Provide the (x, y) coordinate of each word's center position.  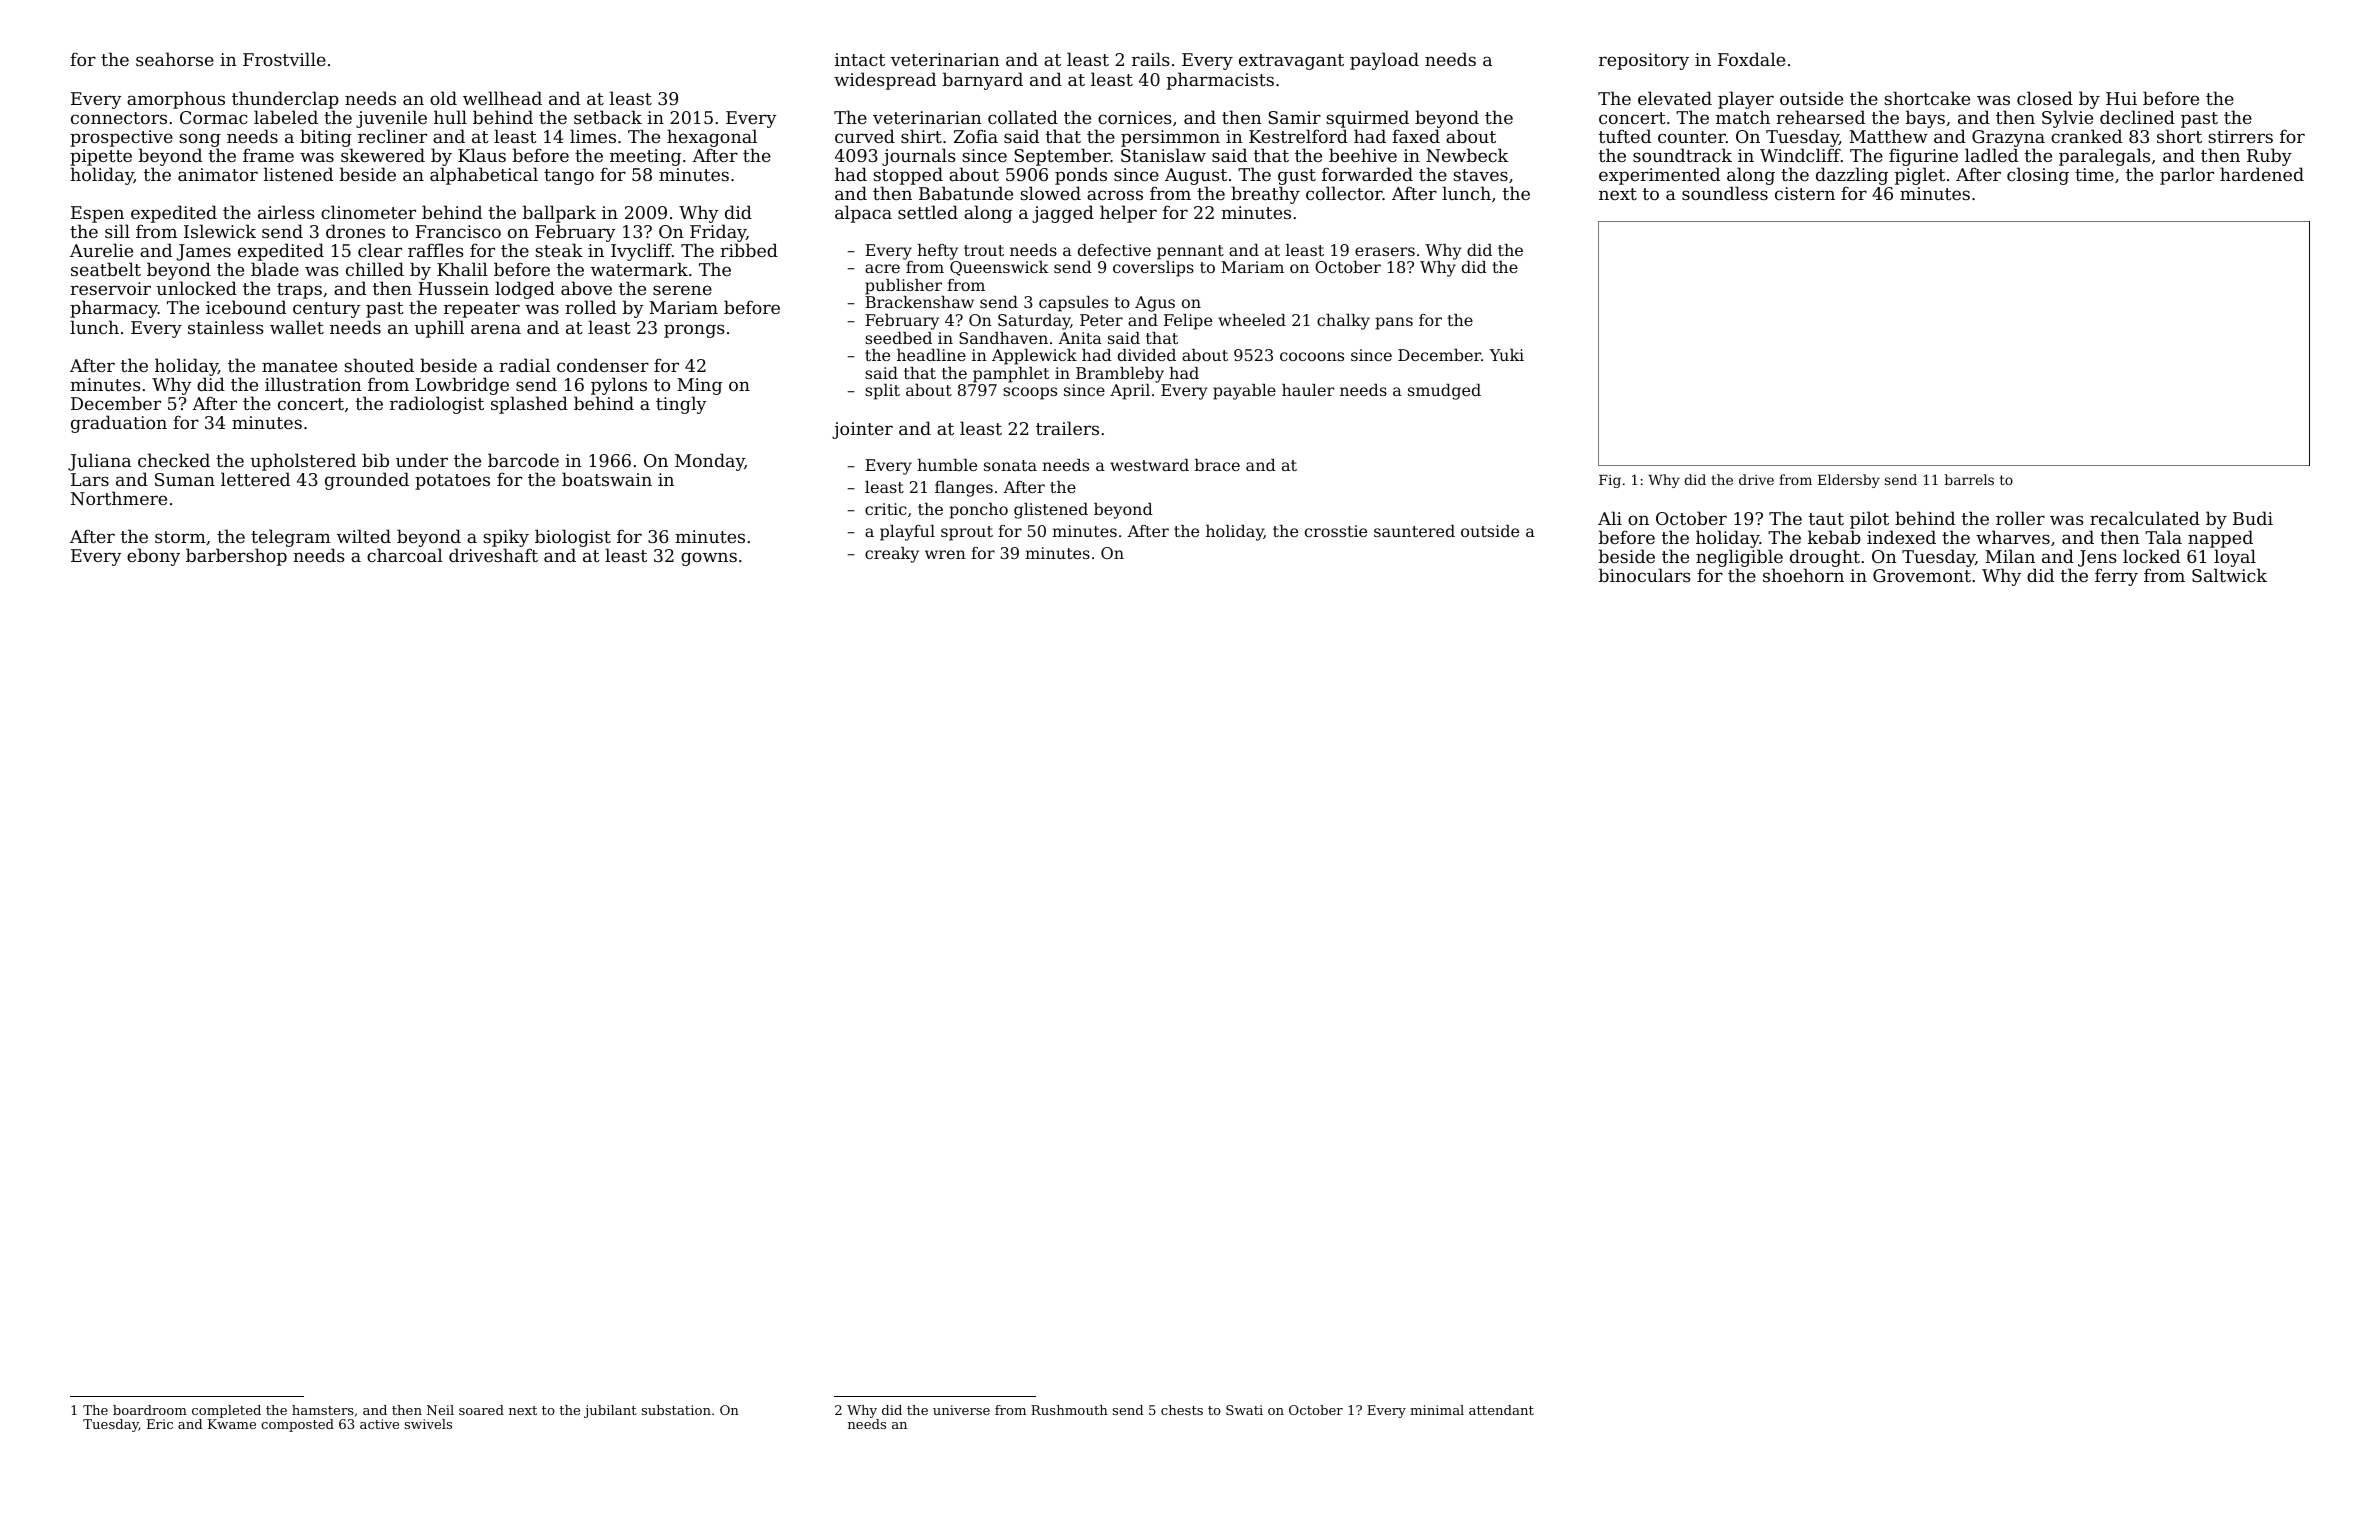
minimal (1437, 1410)
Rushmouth (1069, 1410)
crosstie (1336, 531)
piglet (1920, 176)
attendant (1501, 1410)
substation (676, 1410)
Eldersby (1849, 481)
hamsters (323, 1410)
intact (860, 59)
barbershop (236, 557)
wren (945, 554)
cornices (1135, 117)
